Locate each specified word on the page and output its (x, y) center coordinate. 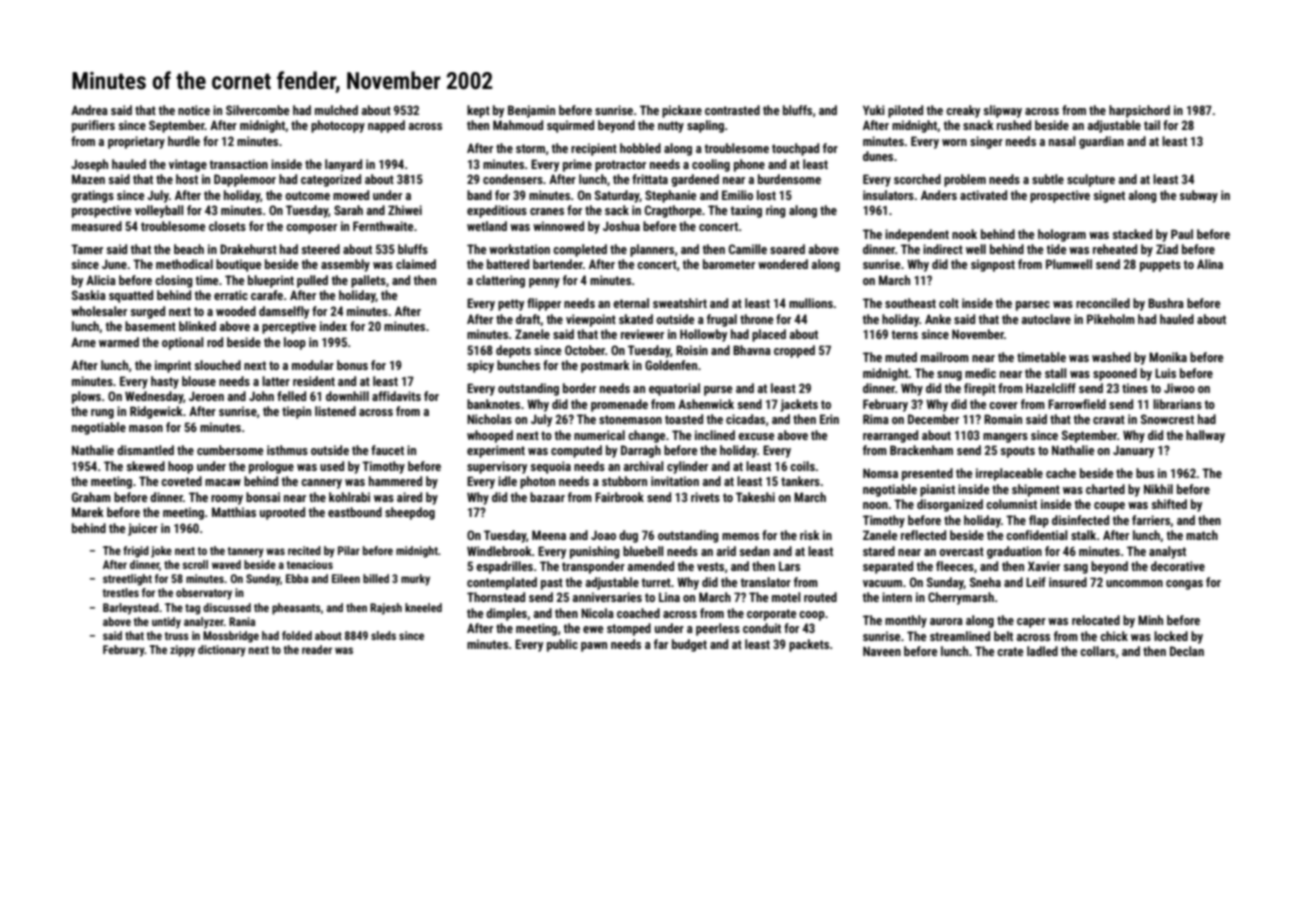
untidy (166, 623)
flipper (544, 304)
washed (1111, 357)
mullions (811, 303)
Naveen (882, 651)
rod (215, 342)
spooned (1115, 374)
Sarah (348, 210)
